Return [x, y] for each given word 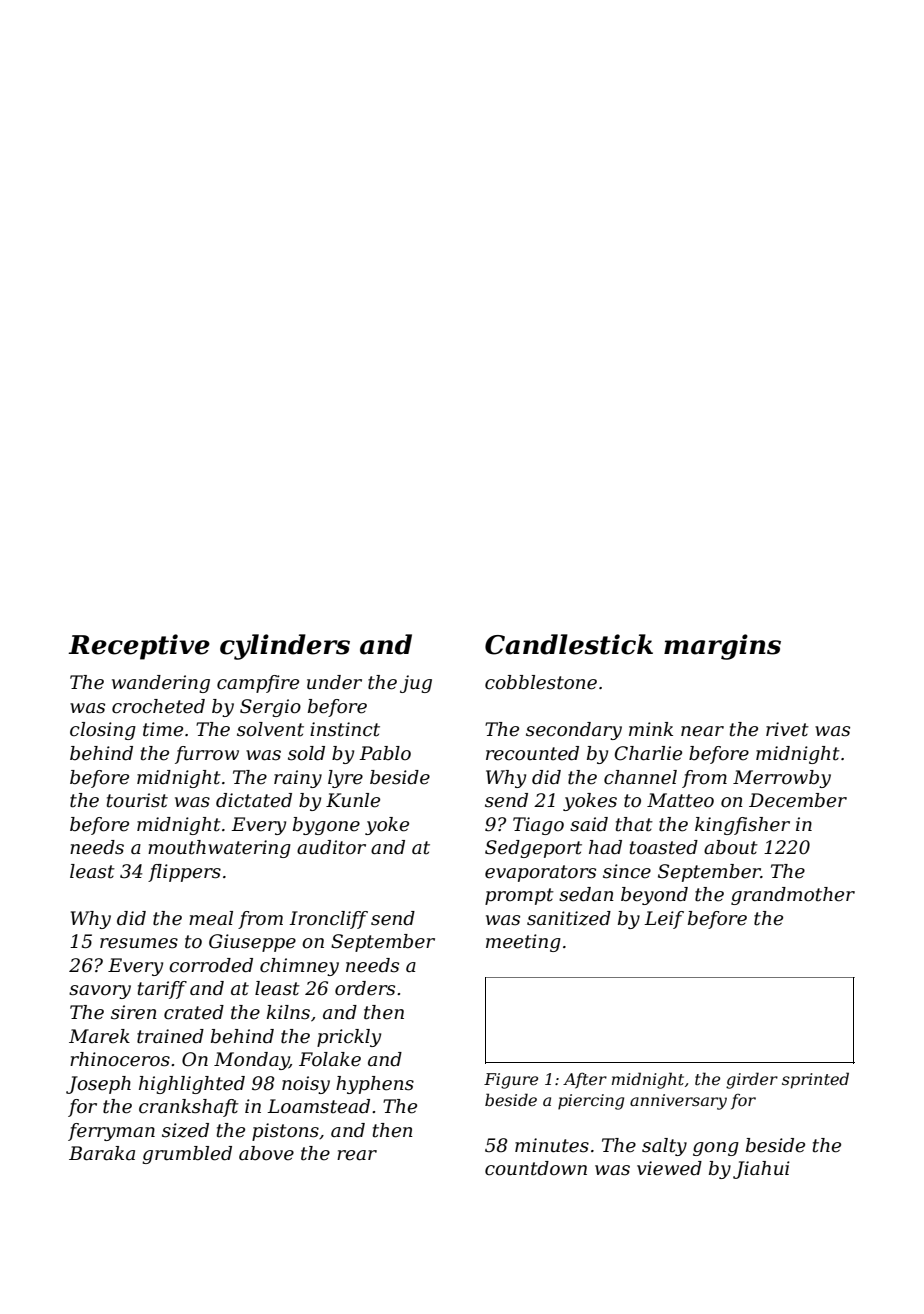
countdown [536, 1168]
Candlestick [569, 644]
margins [722, 647]
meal [211, 918]
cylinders [285, 647]
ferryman [111, 1132]
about [731, 847]
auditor [331, 847]
